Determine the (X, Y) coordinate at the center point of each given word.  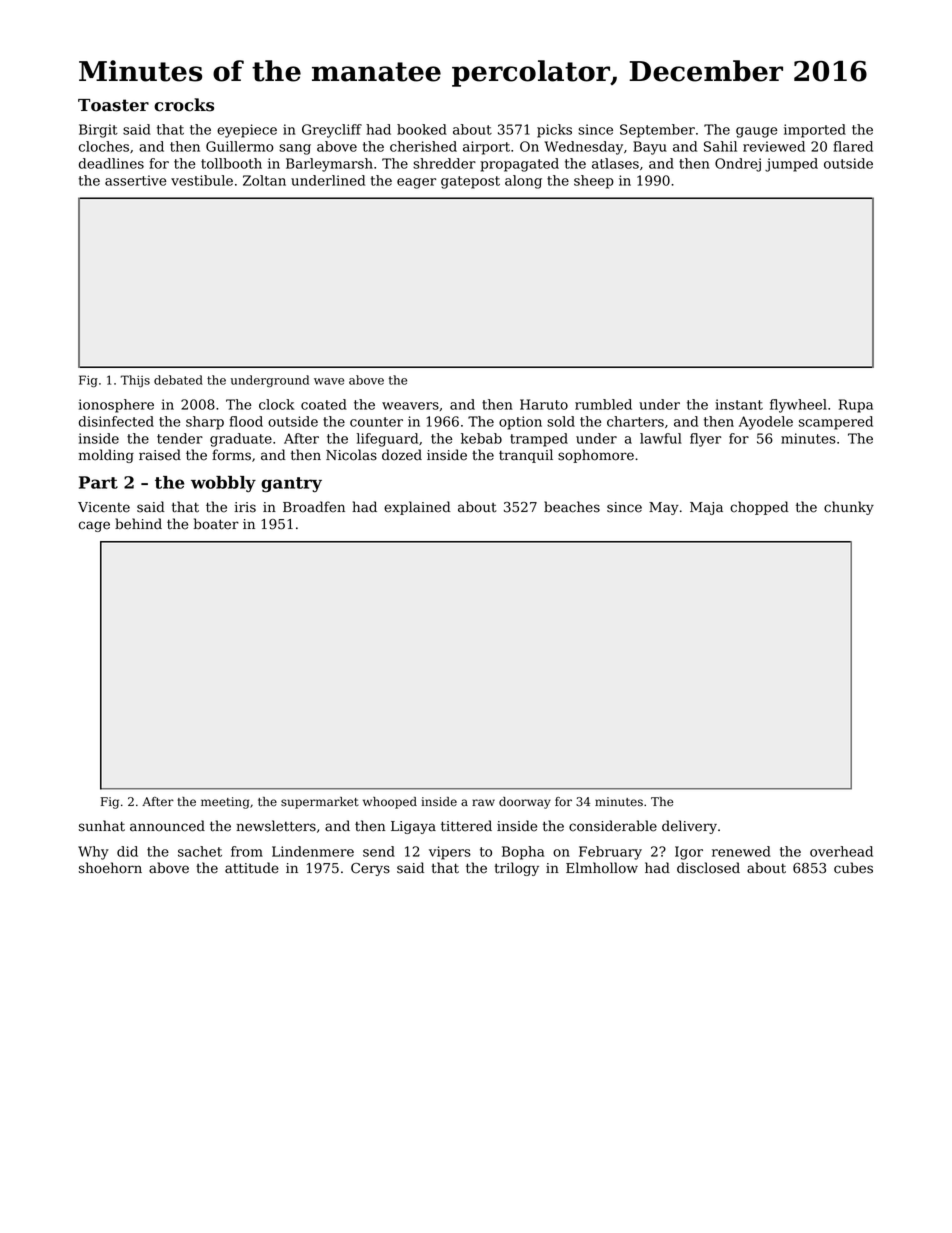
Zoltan (264, 180)
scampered (836, 423)
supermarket (320, 803)
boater (216, 524)
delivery (689, 827)
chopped (759, 508)
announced (167, 826)
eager (416, 183)
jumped (791, 165)
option (520, 423)
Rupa (856, 406)
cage (94, 526)
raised (160, 455)
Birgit (98, 131)
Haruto (544, 404)
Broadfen (314, 507)
